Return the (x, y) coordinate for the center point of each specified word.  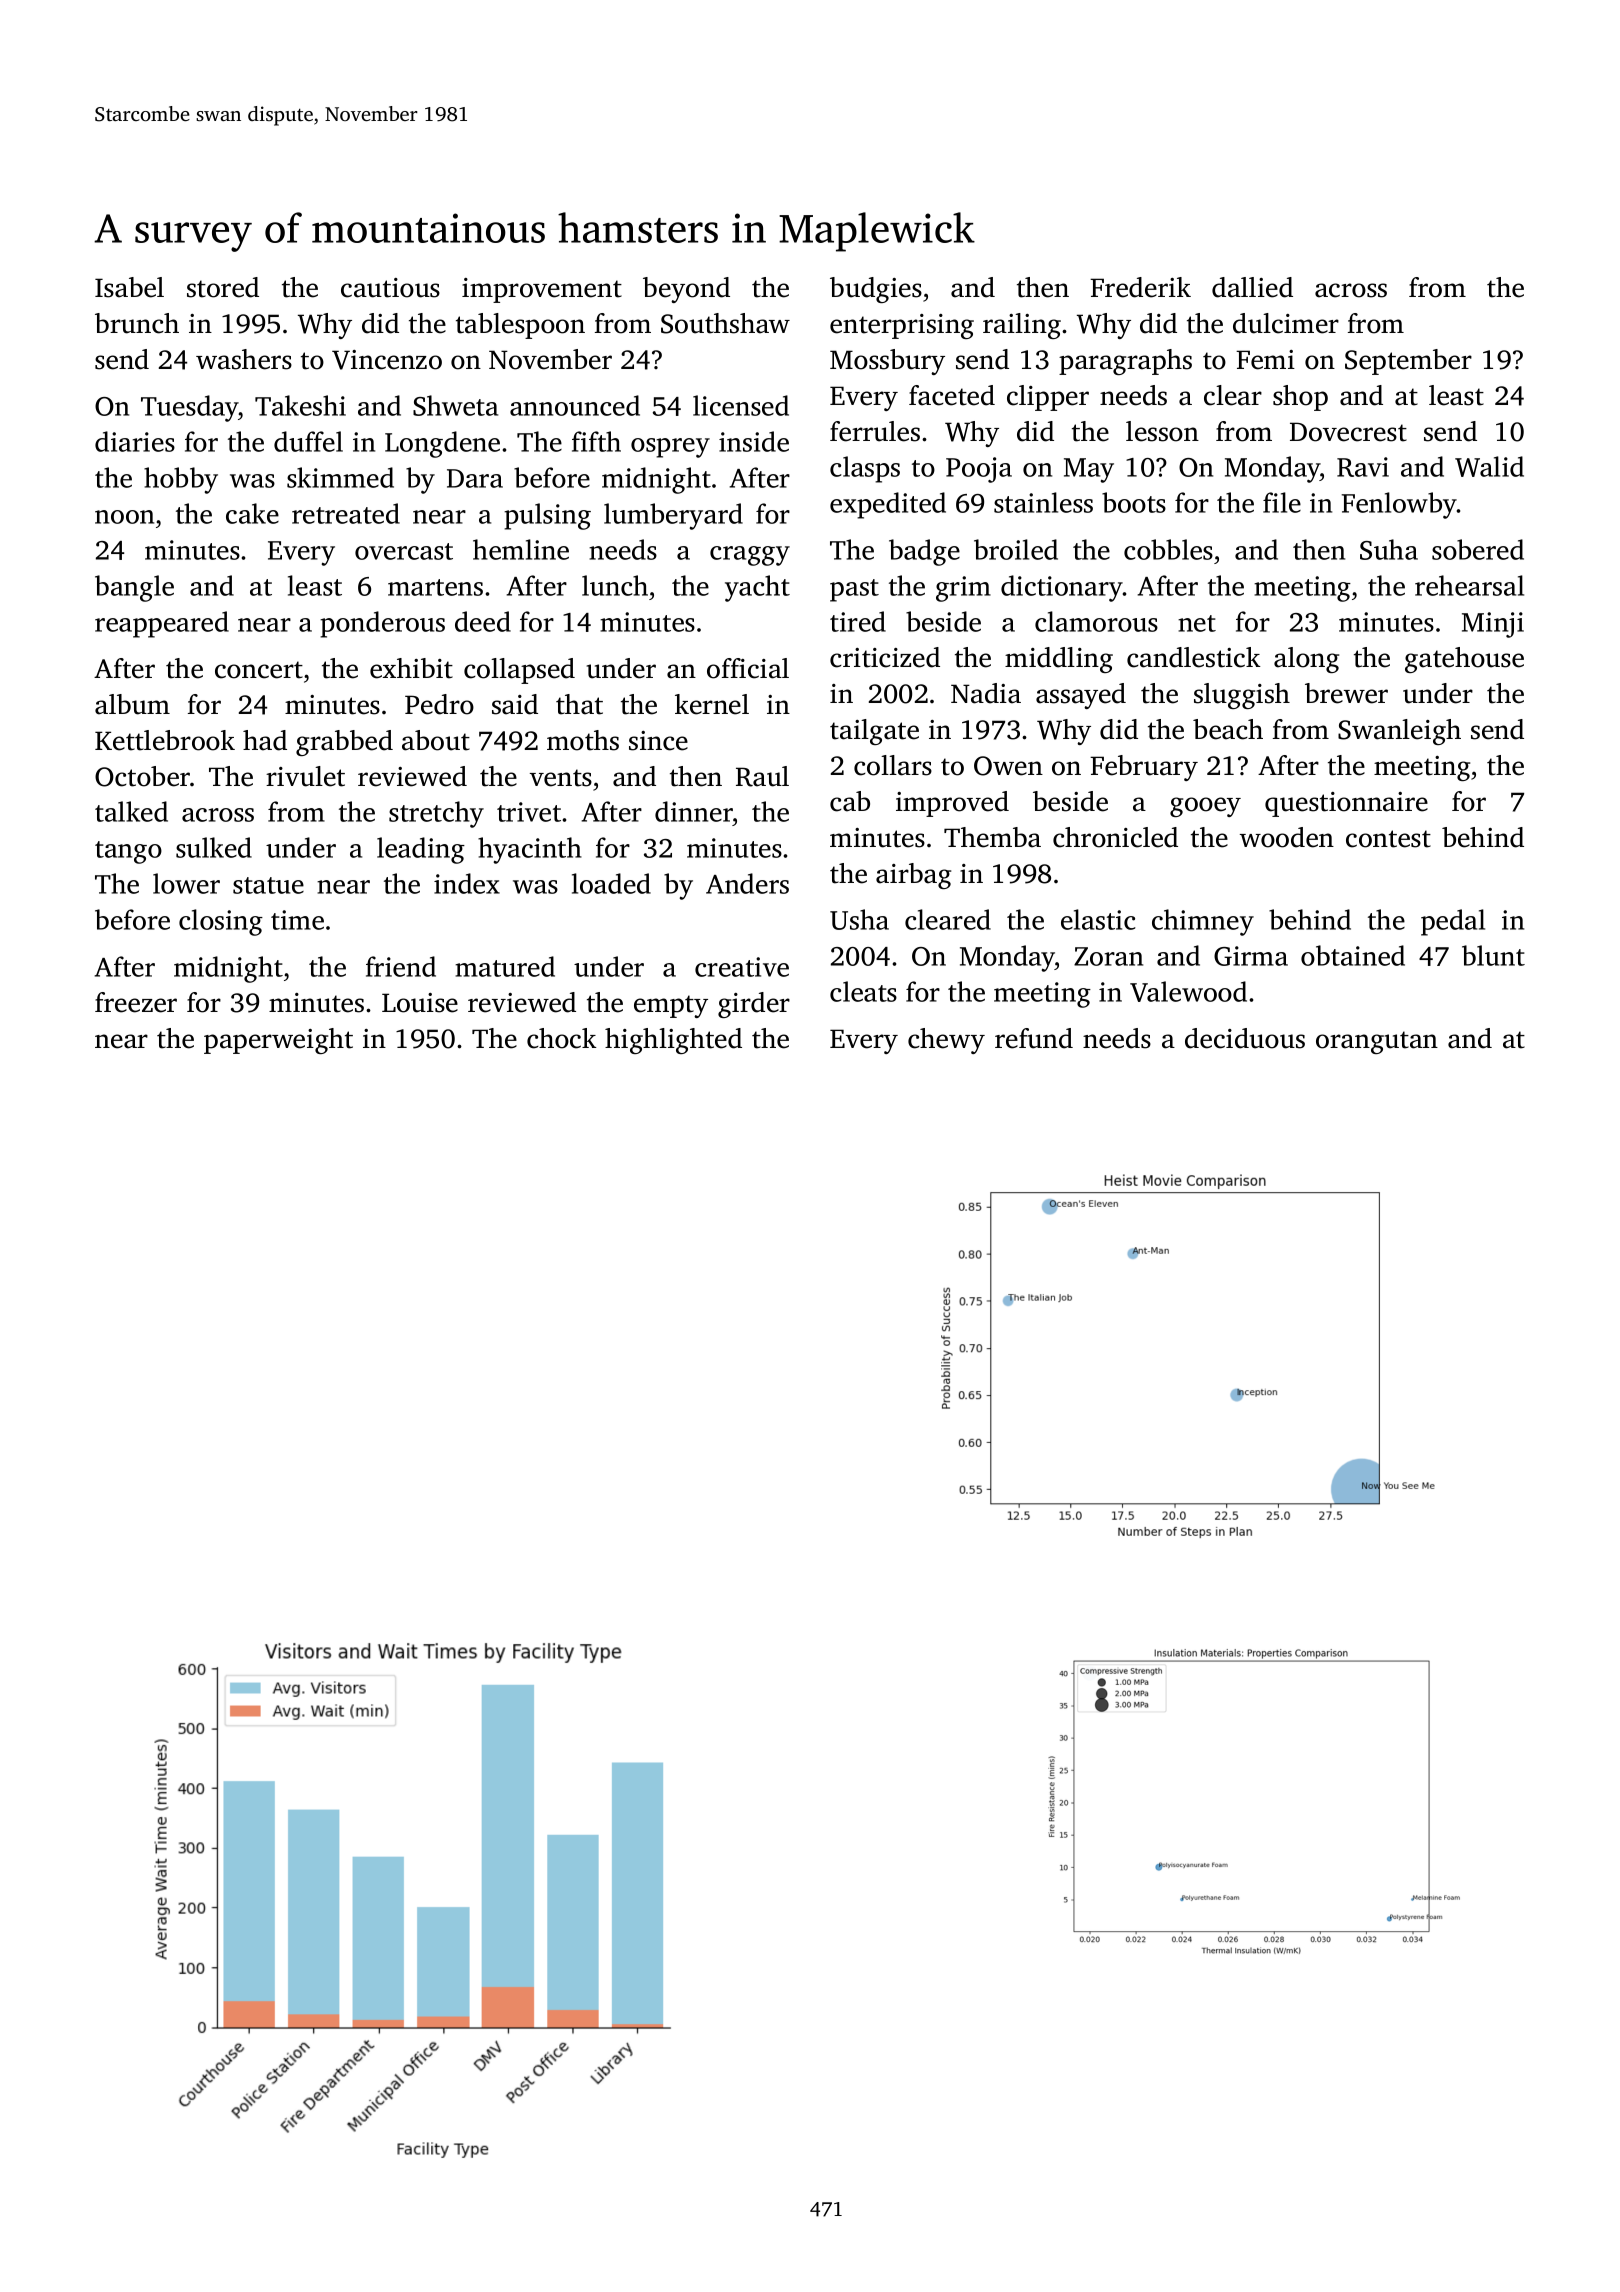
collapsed (519, 671)
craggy (750, 556)
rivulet (305, 776)
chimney (1203, 922)
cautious (390, 288)
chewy (946, 1041)
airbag (913, 876)
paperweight (278, 1041)
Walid (1489, 466)
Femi (1265, 360)
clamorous (1096, 621)
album (132, 704)
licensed (741, 405)
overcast (404, 551)
